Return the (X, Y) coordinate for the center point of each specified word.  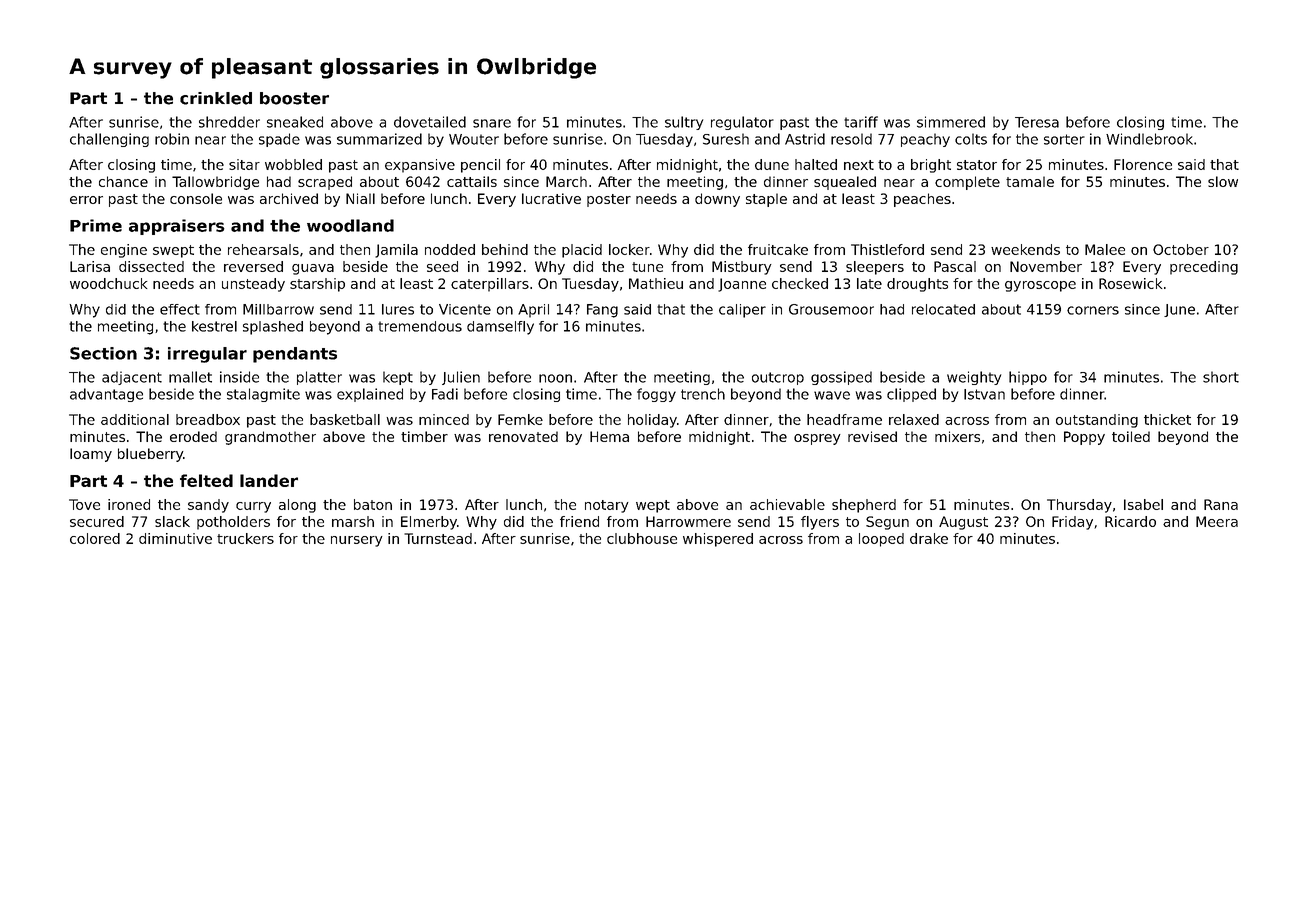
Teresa (1037, 122)
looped (881, 540)
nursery (357, 541)
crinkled (216, 98)
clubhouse (642, 538)
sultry (684, 123)
